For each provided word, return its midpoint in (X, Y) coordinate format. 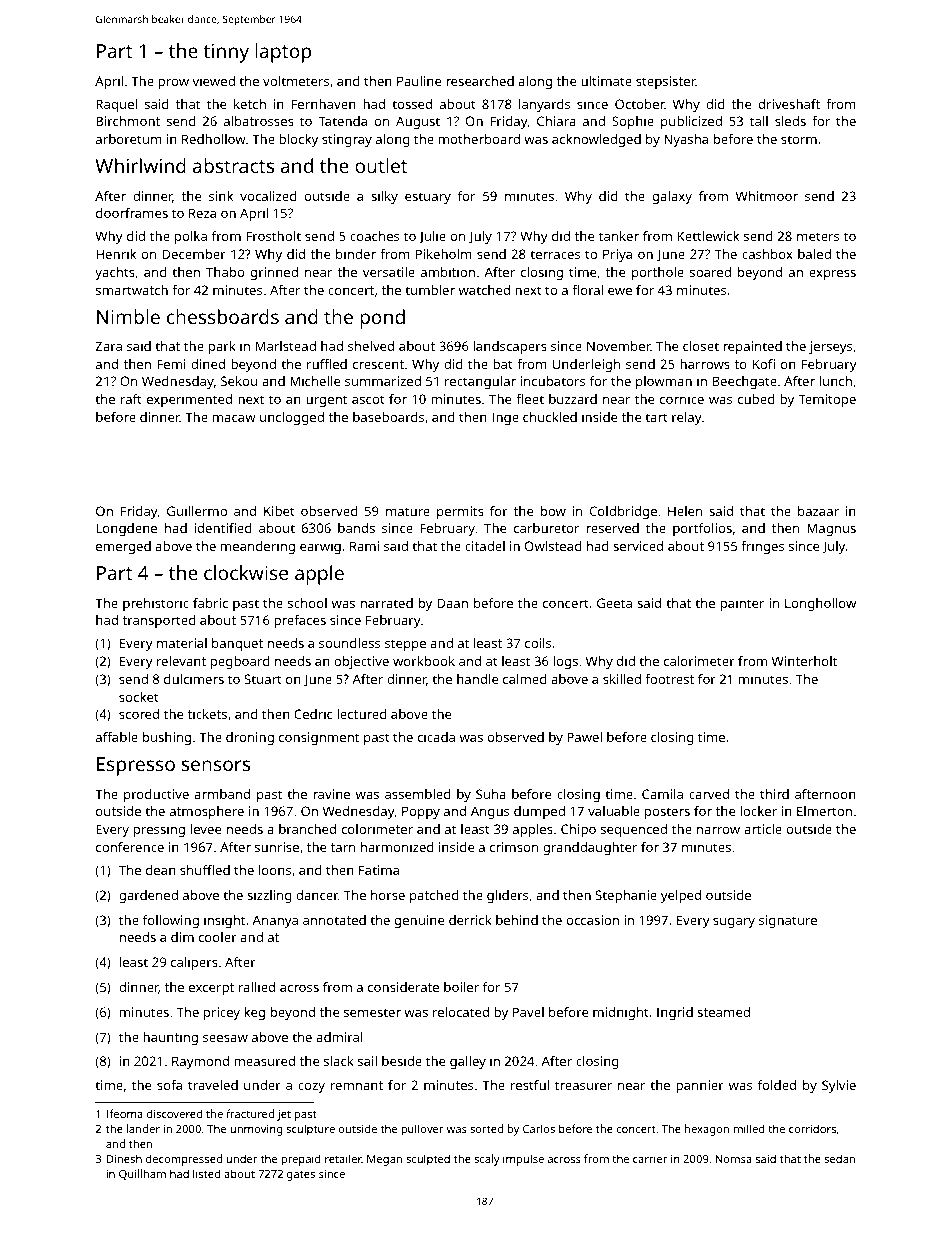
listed (206, 1173)
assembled (418, 794)
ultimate (606, 81)
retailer (343, 1158)
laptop (283, 53)
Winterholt (804, 661)
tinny (226, 53)
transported (159, 621)
